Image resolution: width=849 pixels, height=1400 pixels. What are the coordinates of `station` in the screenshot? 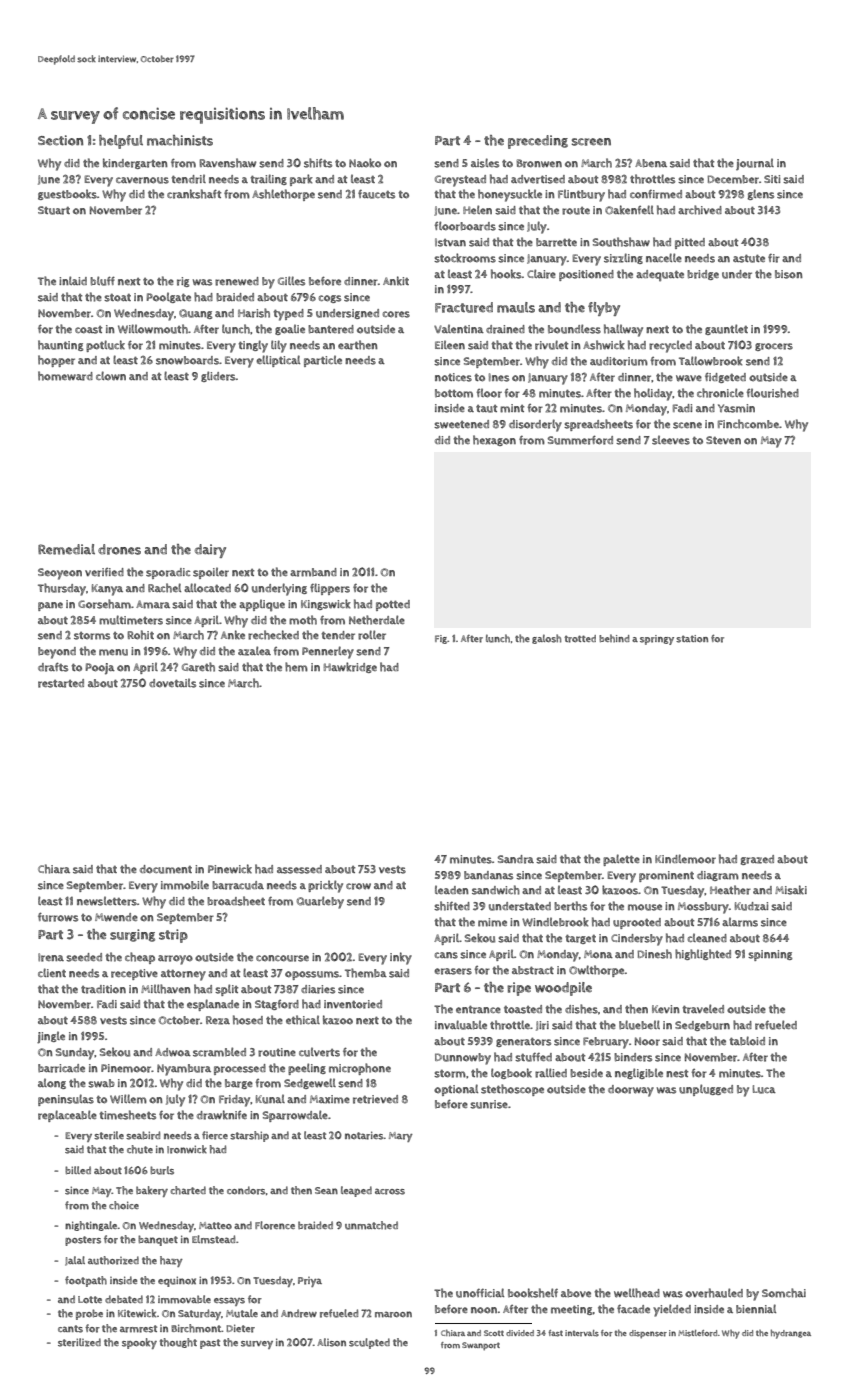 It's located at (692, 639).
